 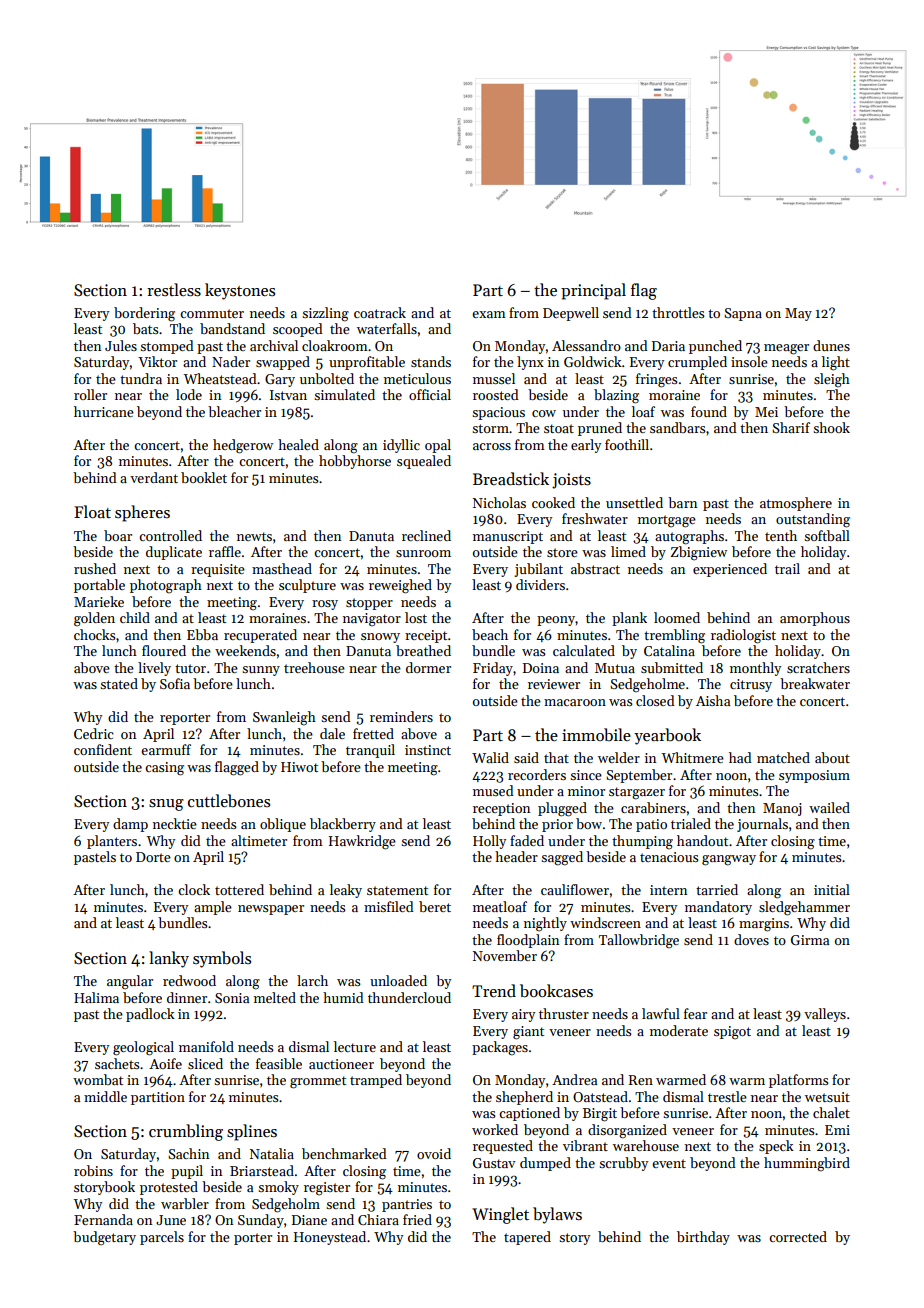 What do you see at coordinates (284, 718) in the document?
I see `Swanleigh` at bounding box center [284, 718].
